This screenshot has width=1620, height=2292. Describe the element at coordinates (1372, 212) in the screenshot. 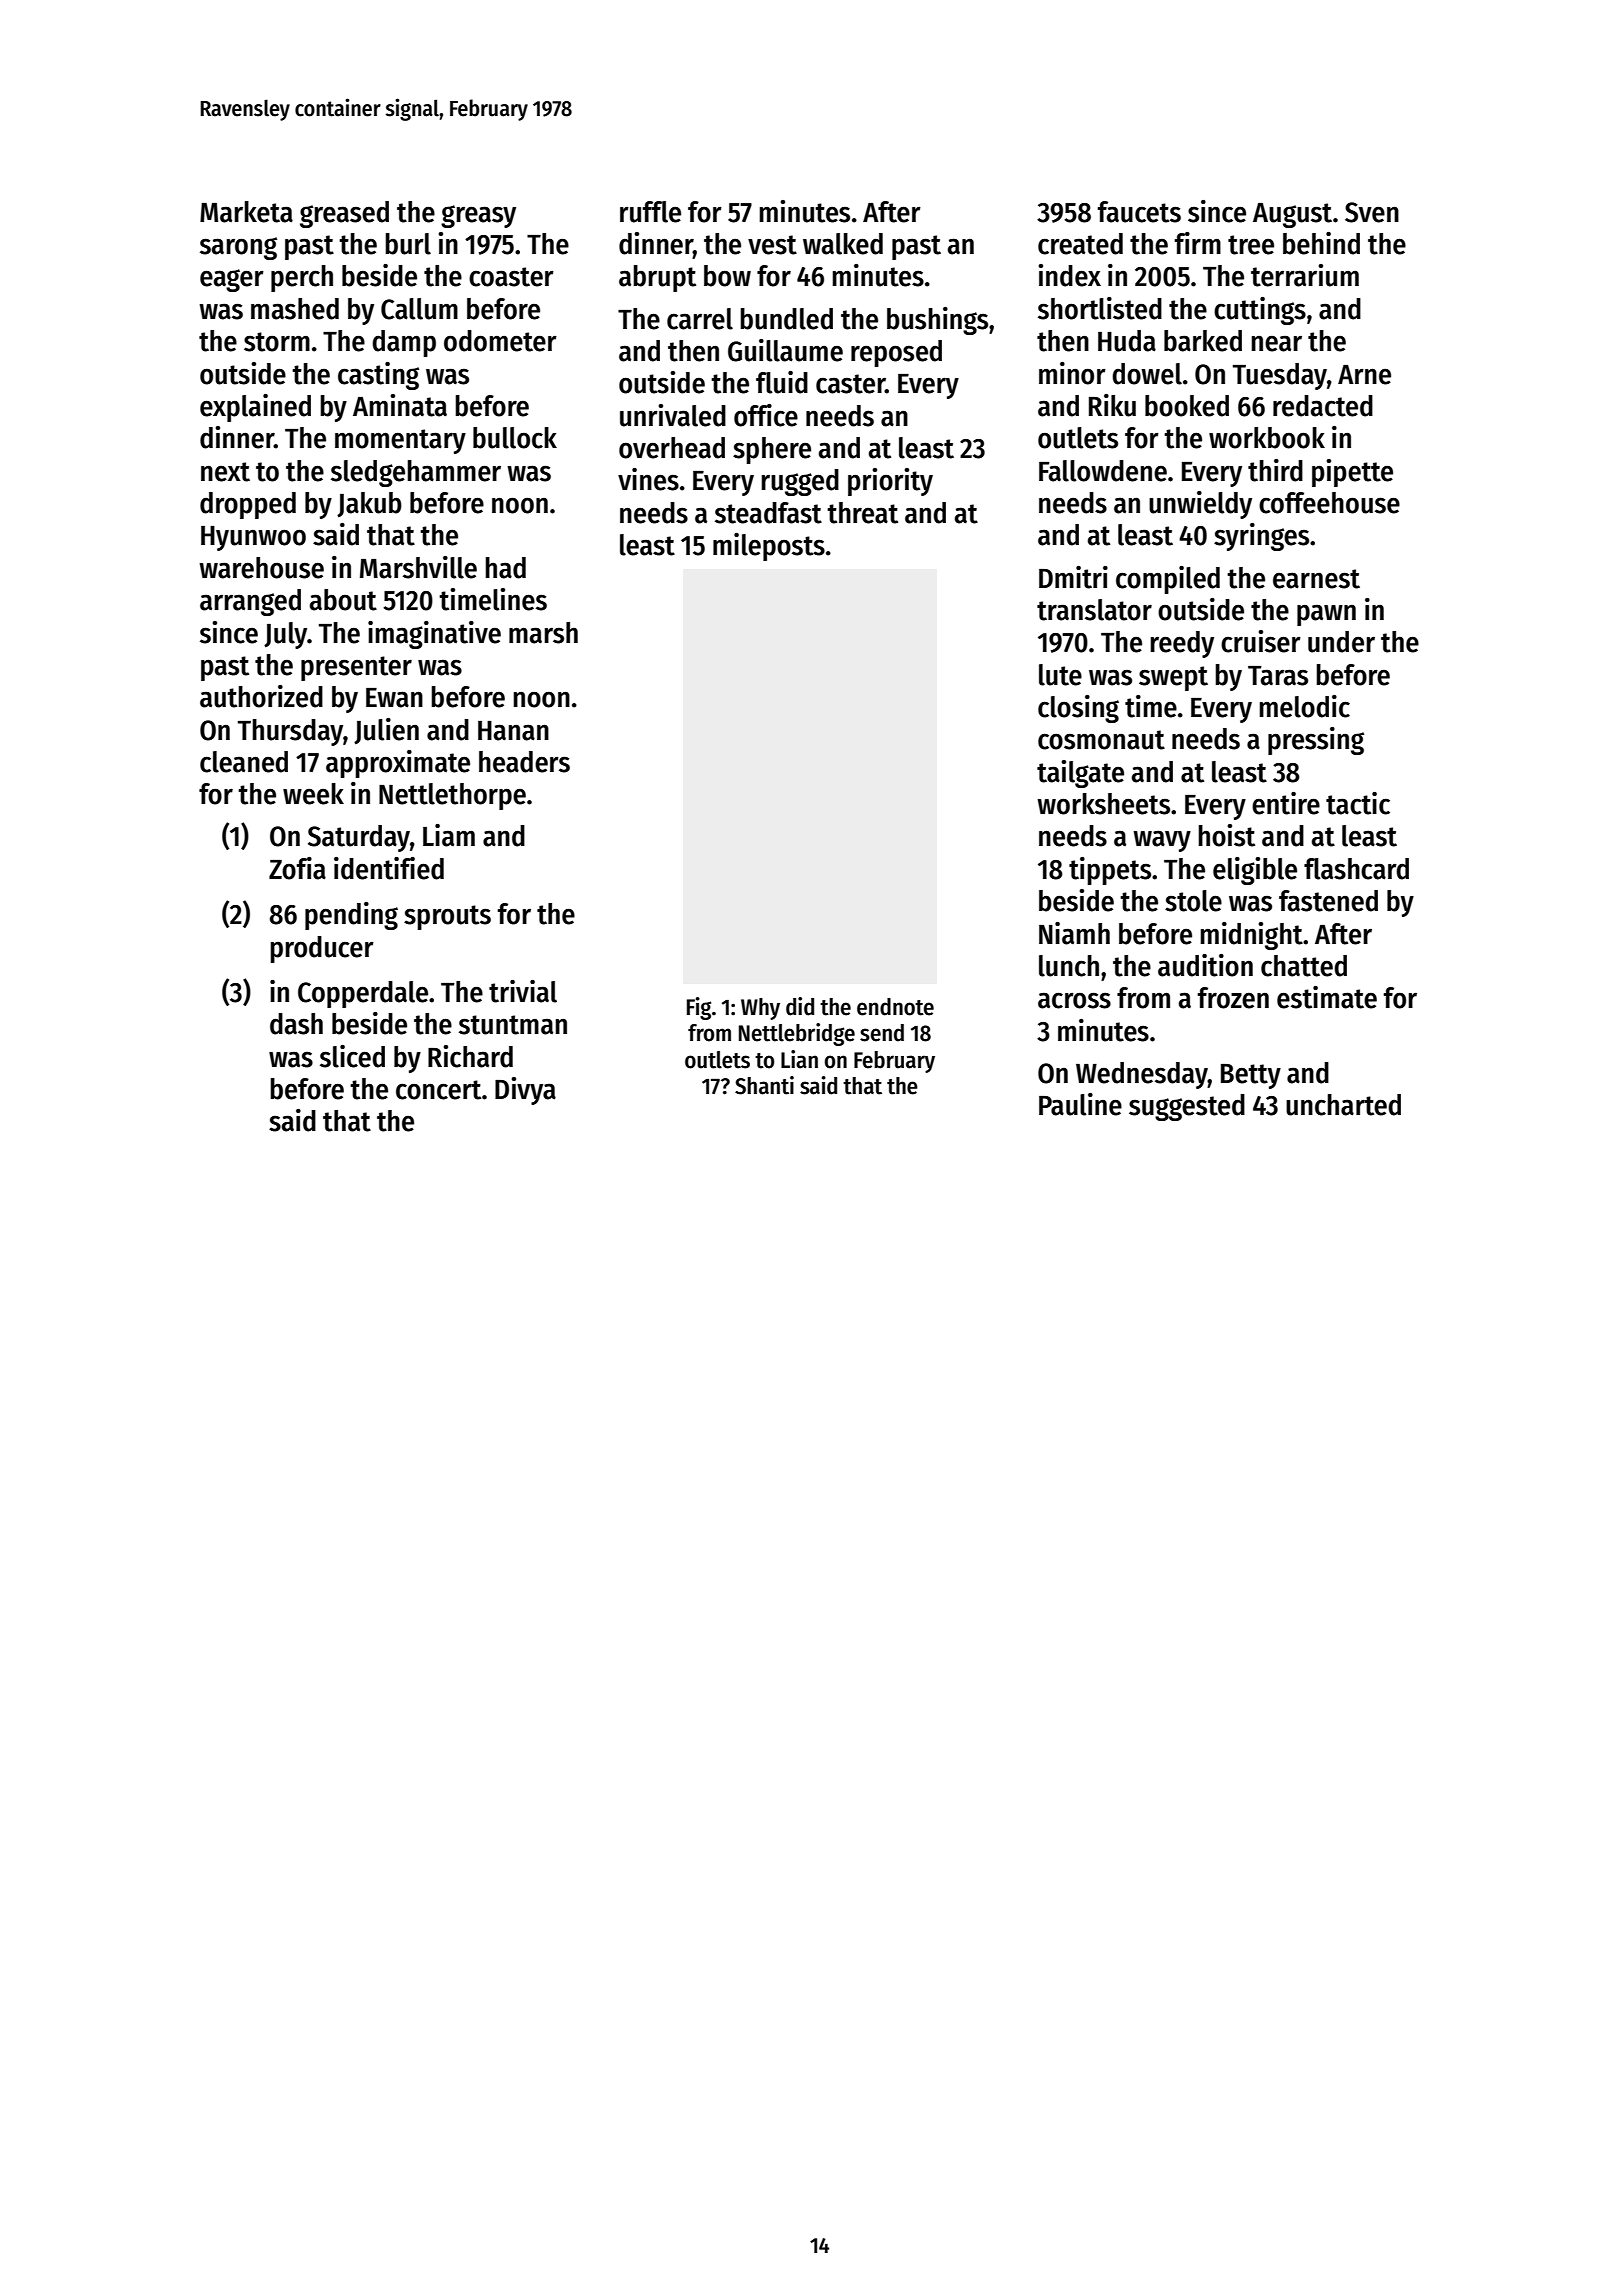

I see `Sven` at that location.
